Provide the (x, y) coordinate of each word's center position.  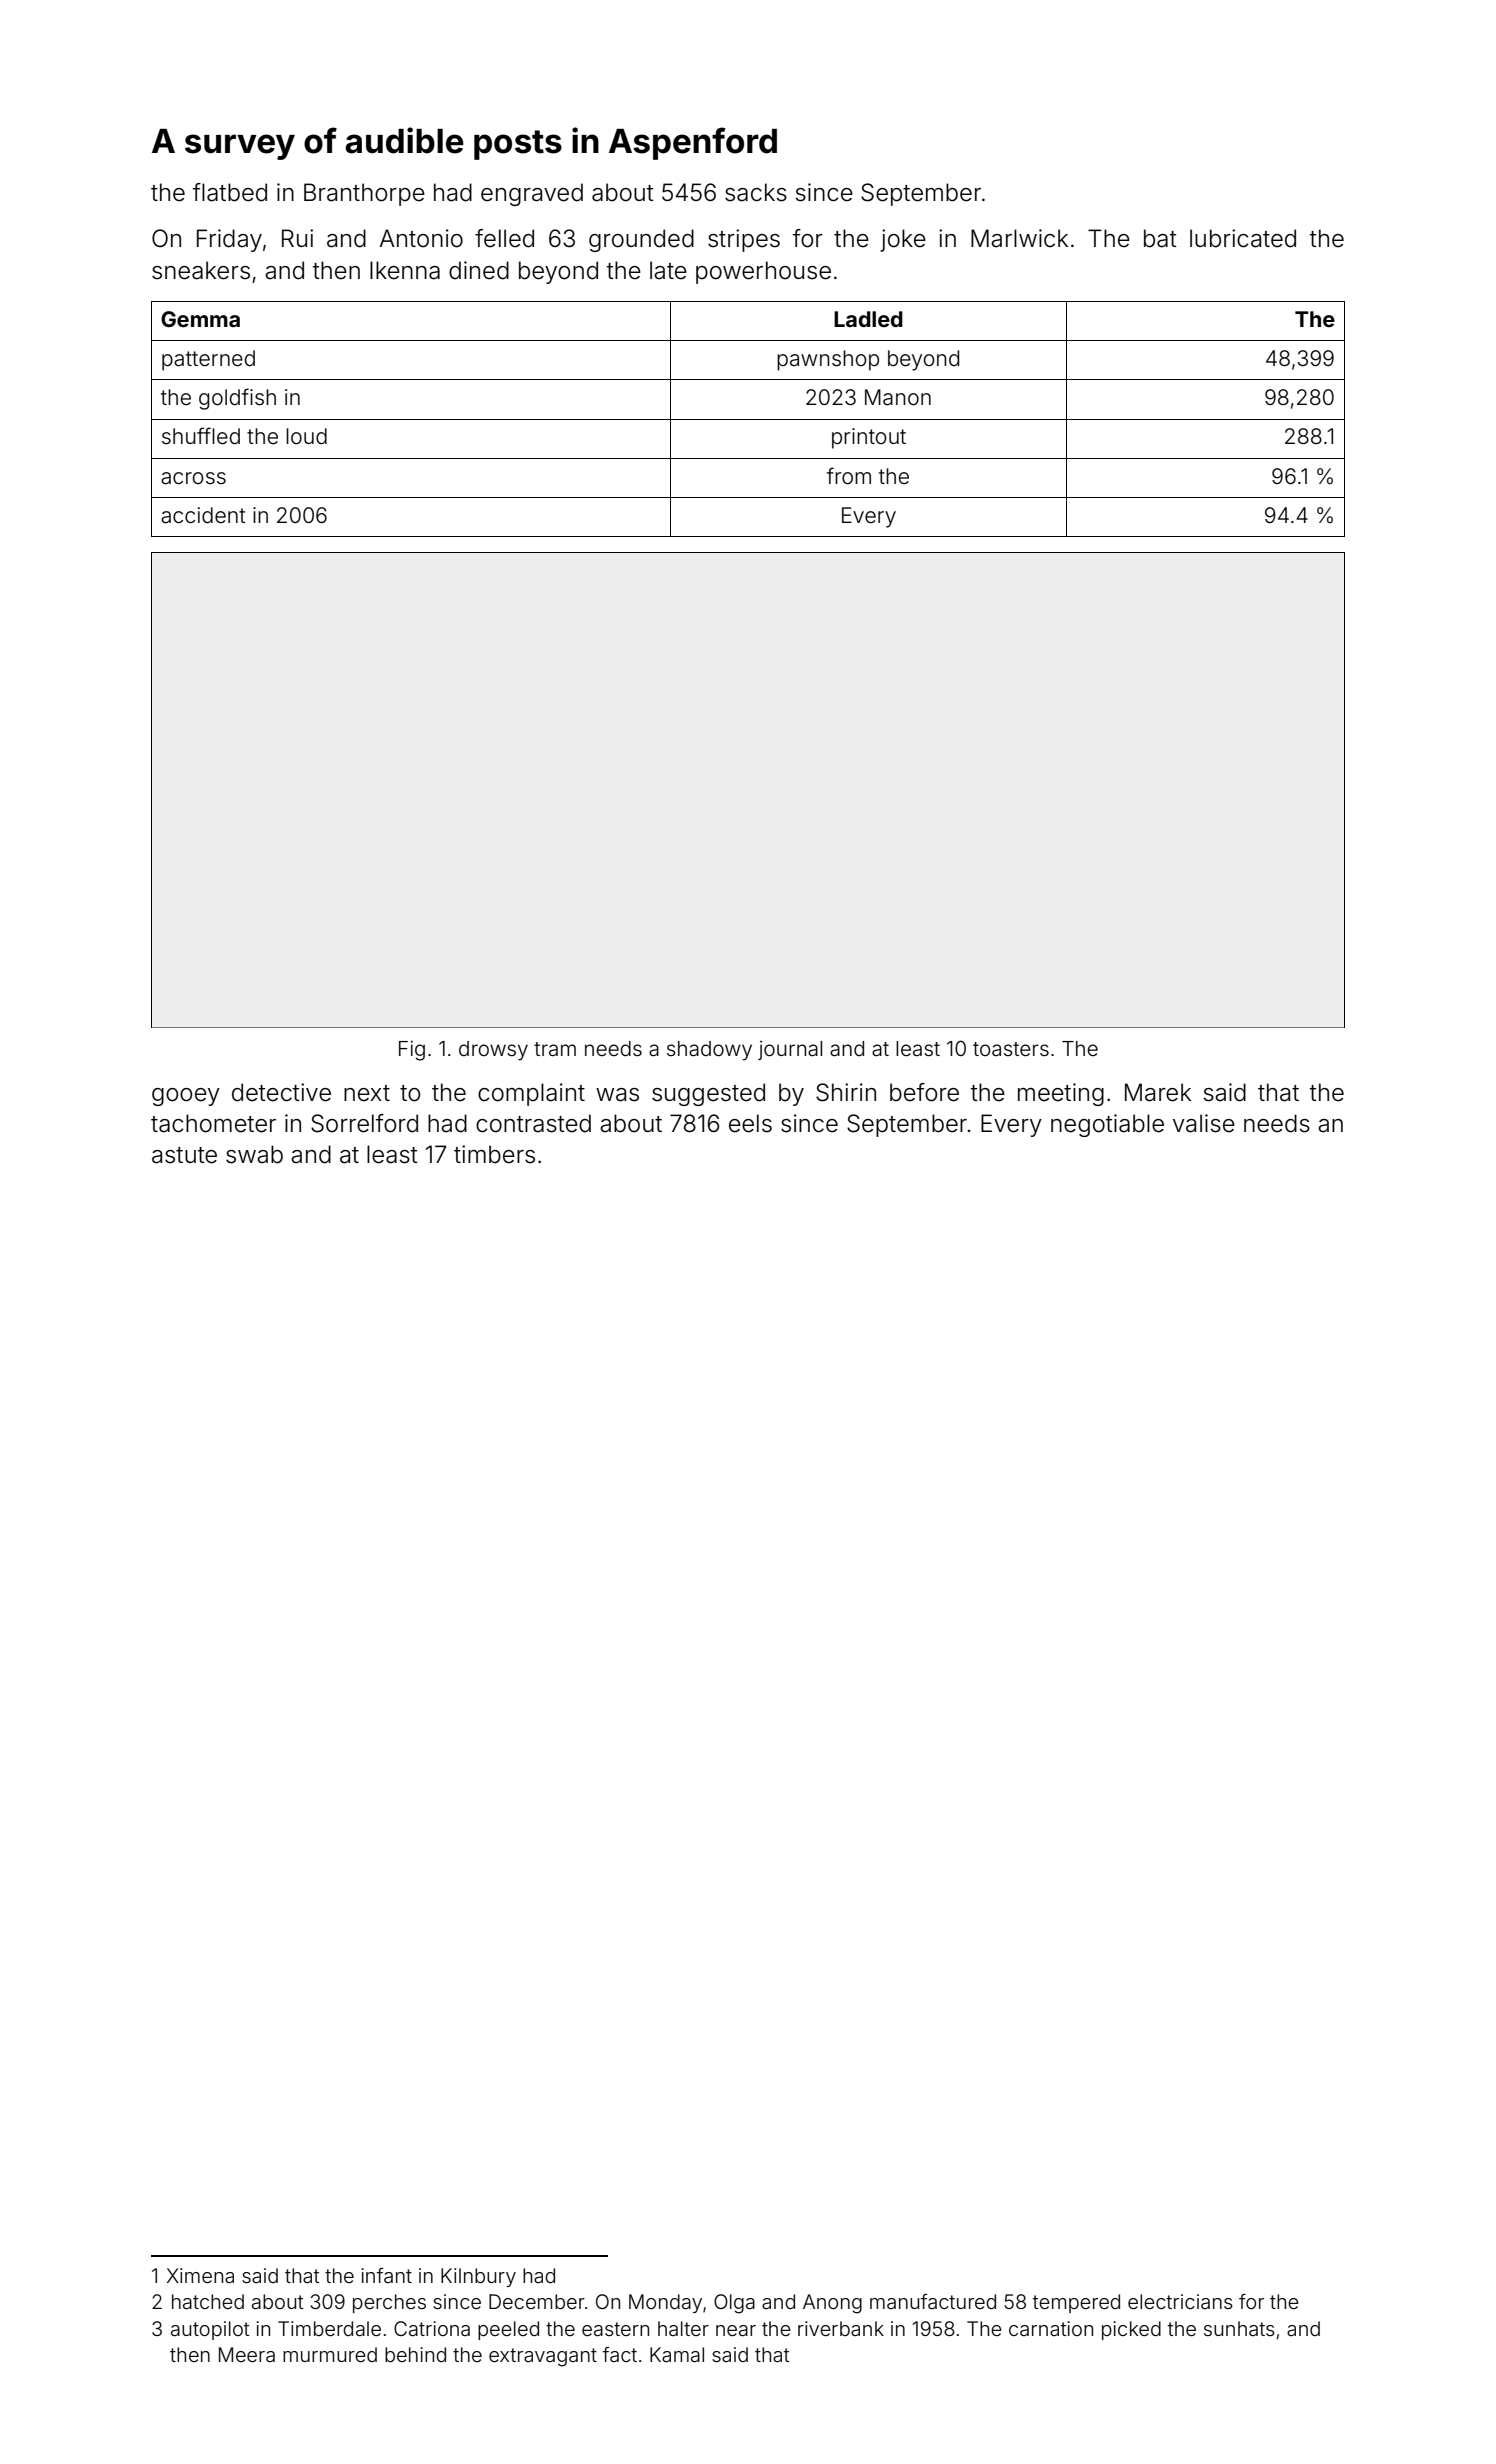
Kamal (677, 2354)
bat (1160, 238)
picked (1131, 2330)
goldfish (237, 399)
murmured (330, 2354)
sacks (756, 192)
